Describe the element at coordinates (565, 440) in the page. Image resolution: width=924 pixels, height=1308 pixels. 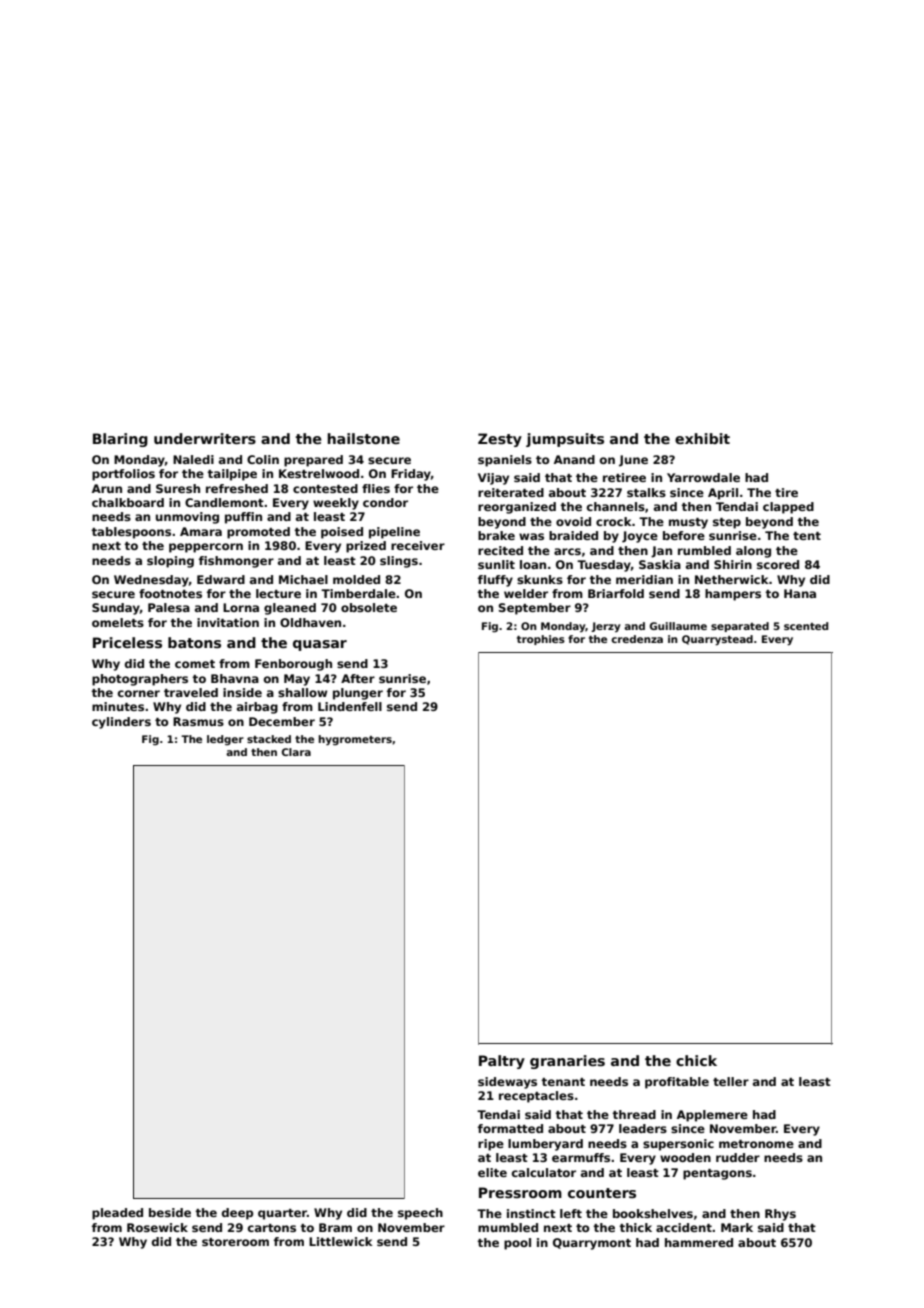
I see `jumpsuits` at that location.
